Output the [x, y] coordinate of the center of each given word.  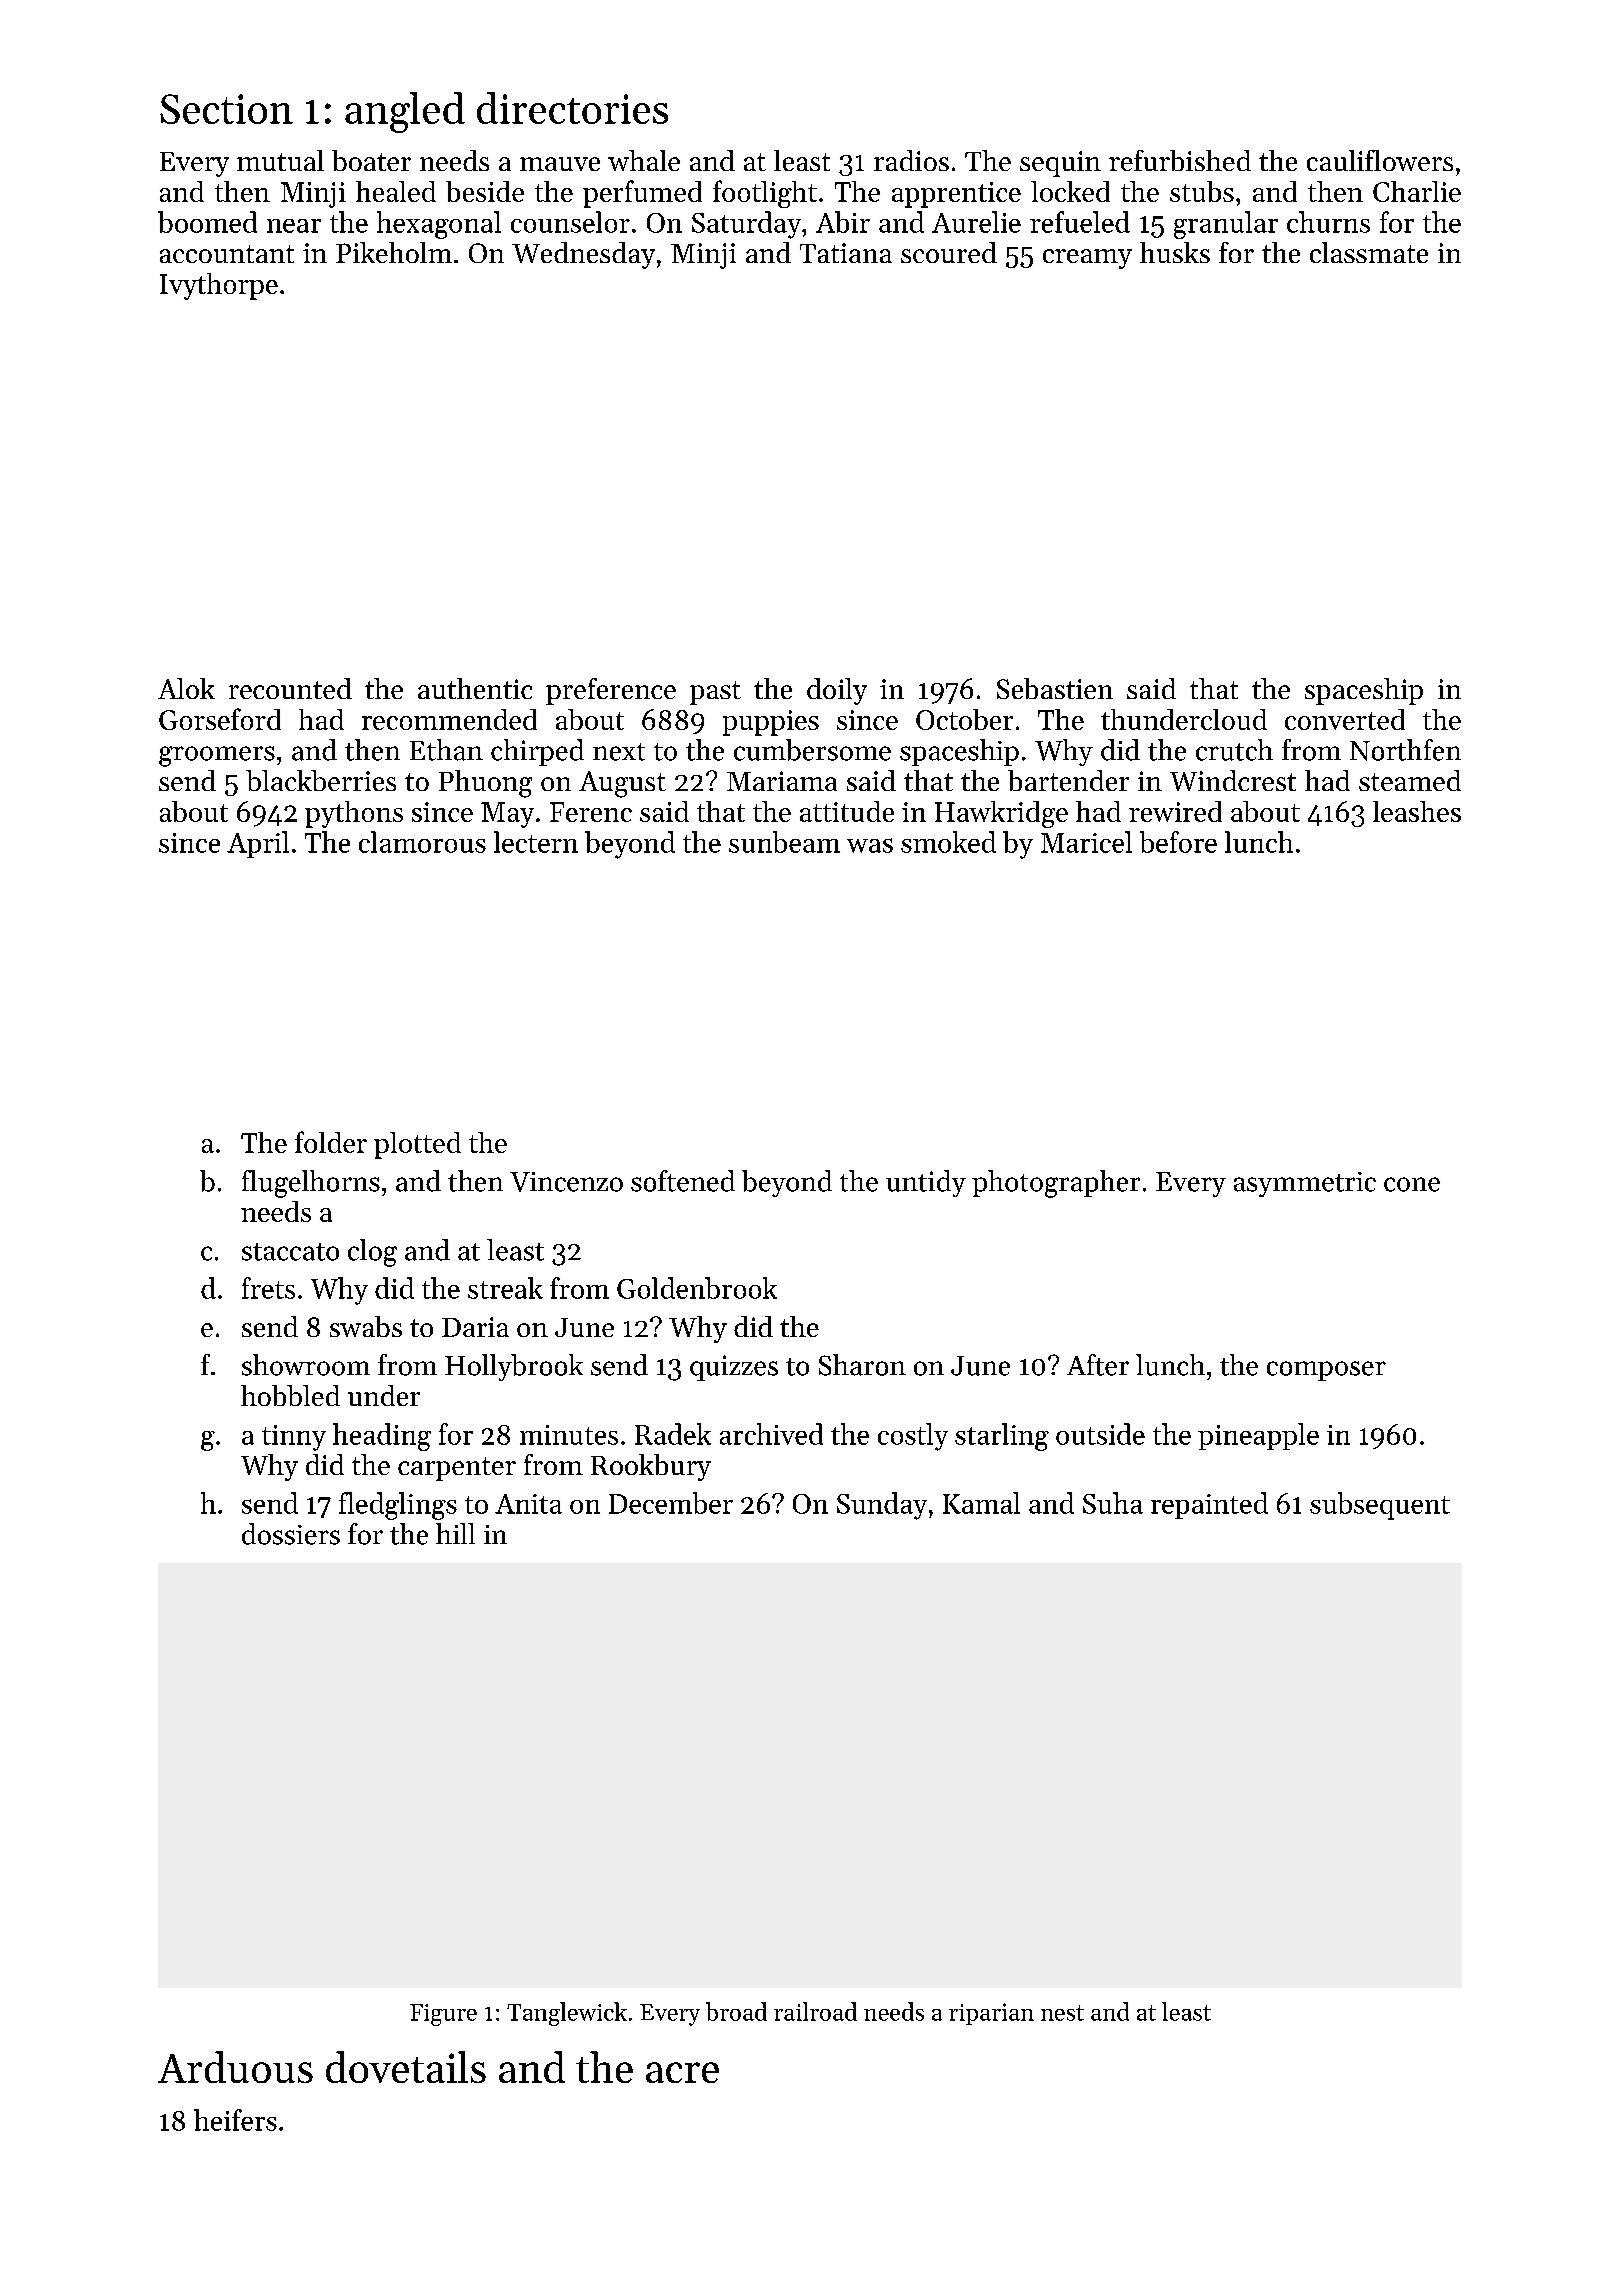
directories [572, 108]
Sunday [882, 1506]
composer [1326, 1371]
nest [1062, 2013]
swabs [366, 1326]
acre [682, 2072]
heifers [235, 2120]
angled [405, 112]
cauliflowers [1380, 160]
